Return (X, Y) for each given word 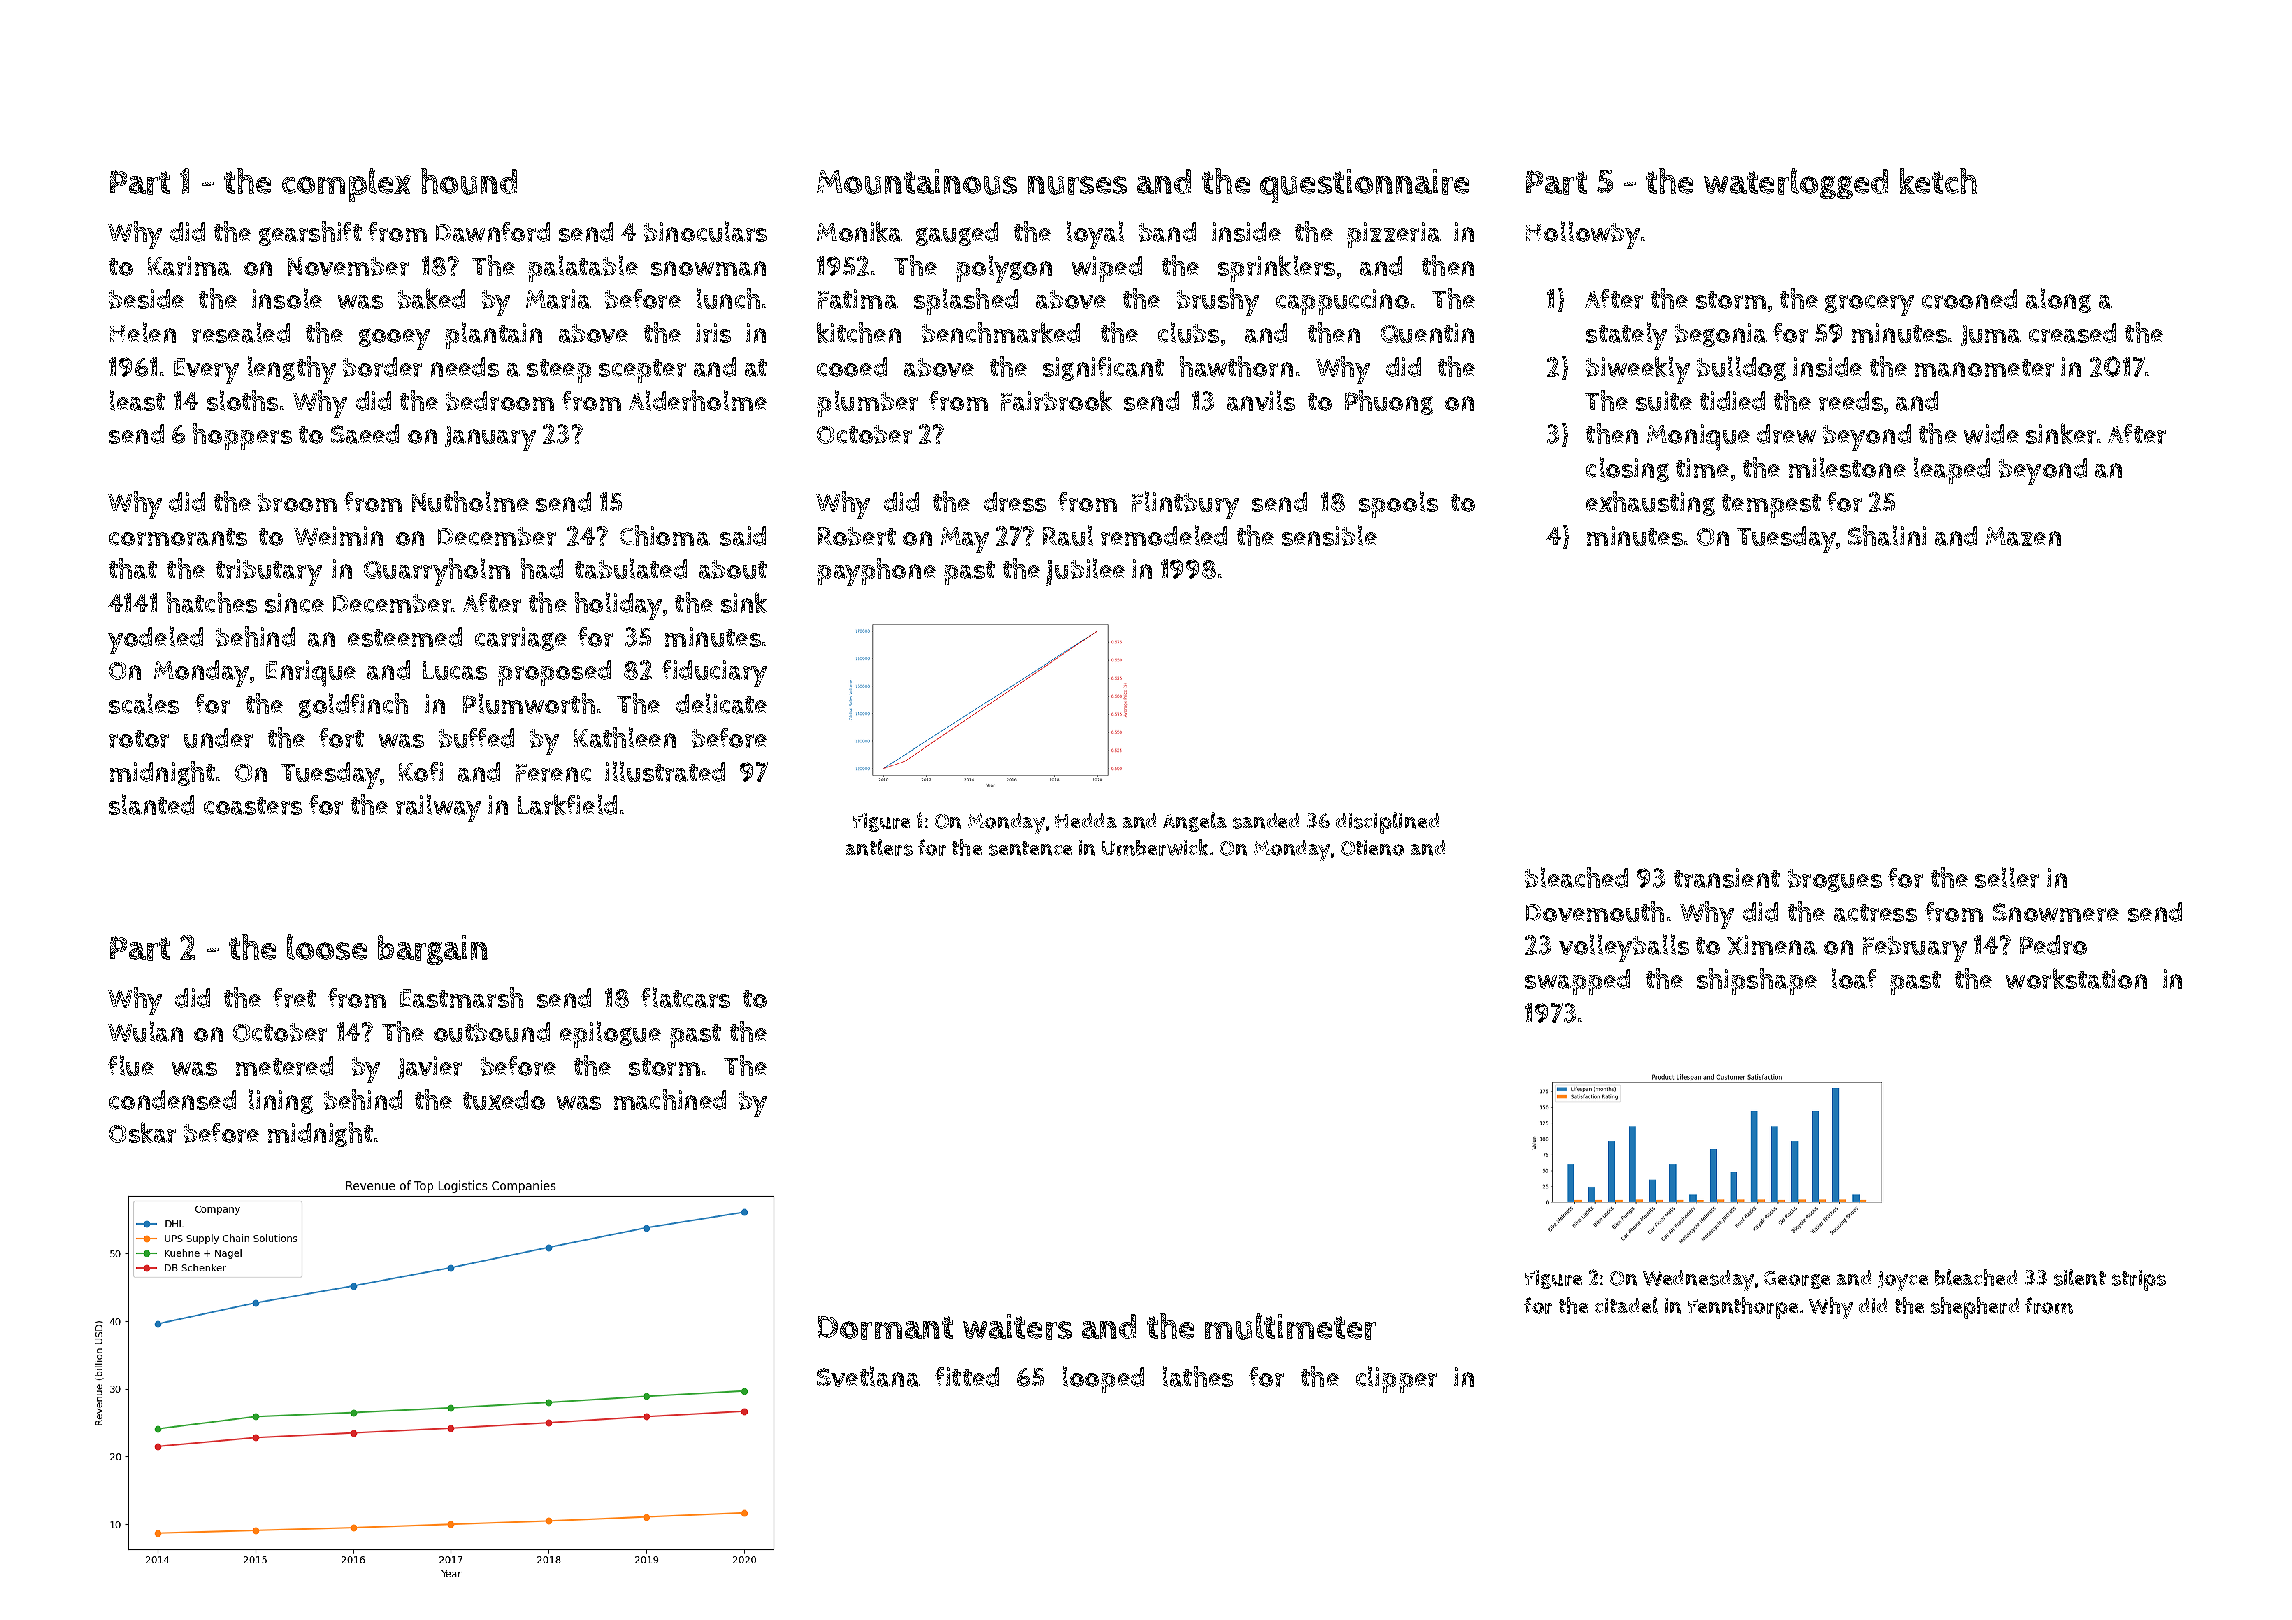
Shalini (1887, 535)
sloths (242, 400)
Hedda (1086, 820)
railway (438, 808)
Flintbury (1185, 505)
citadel (1626, 1305)
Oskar (142, 1132)
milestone (1847, 467)
